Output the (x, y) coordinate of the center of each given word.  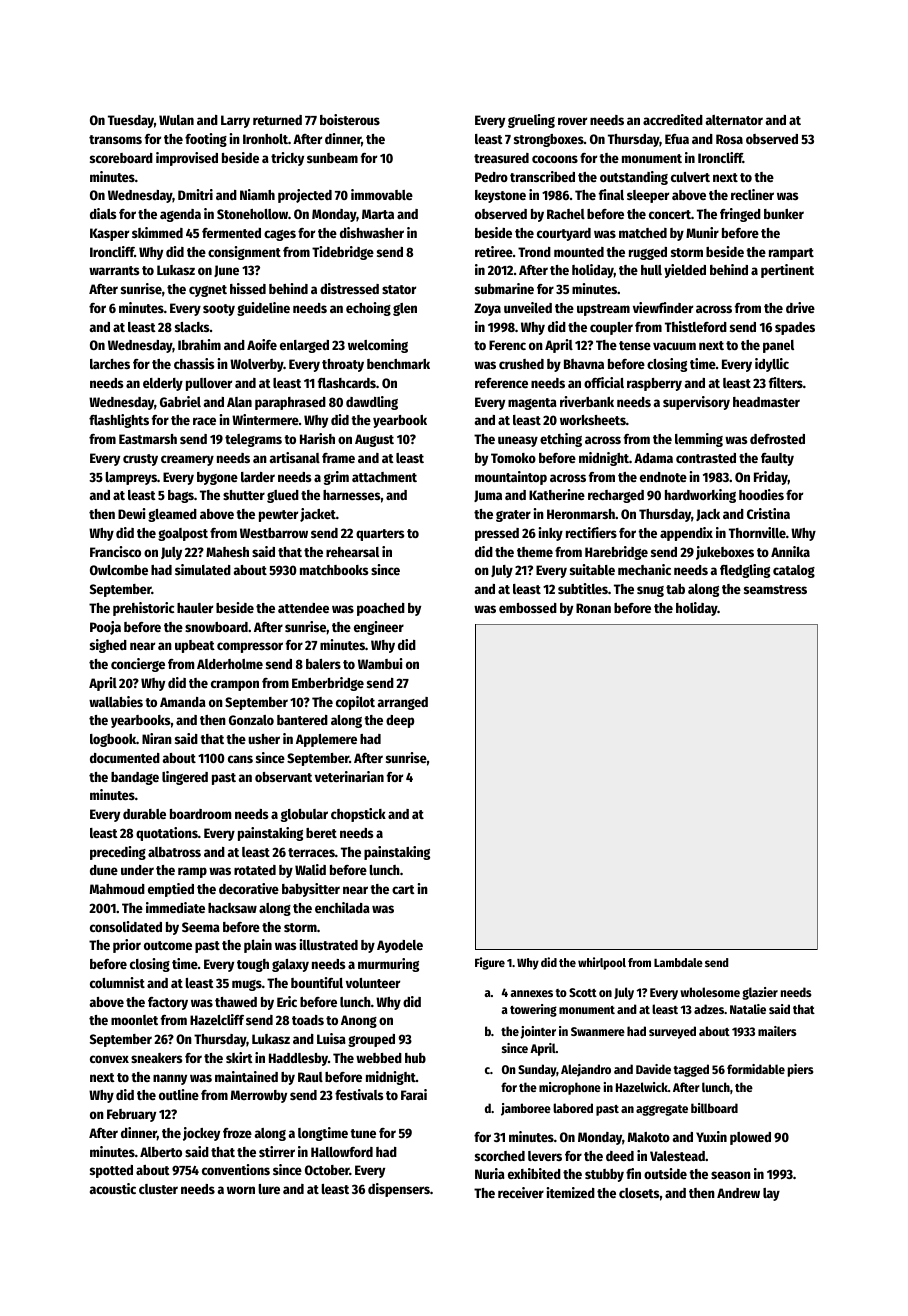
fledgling (745, 571)
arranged (403, 703)
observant (283, 777)
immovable (382, 194)
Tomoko (513, 458)
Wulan (176, 120)
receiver (521, 1192)
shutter (244, 495)
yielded (685, 271)
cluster (158, 1189)
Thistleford (696, 326)
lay (771, 1194)
